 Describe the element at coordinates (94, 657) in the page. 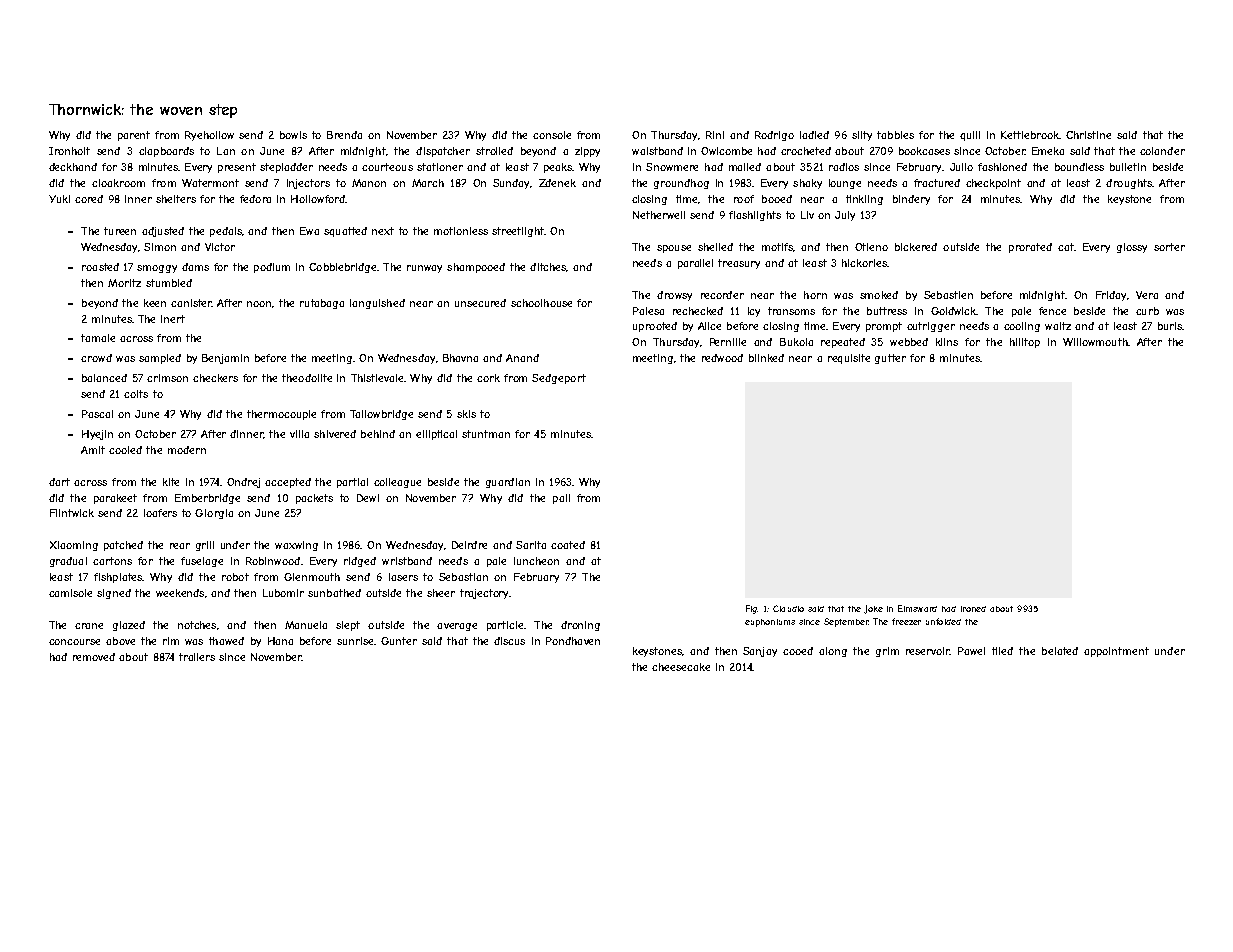

I see `removed` at that location.
